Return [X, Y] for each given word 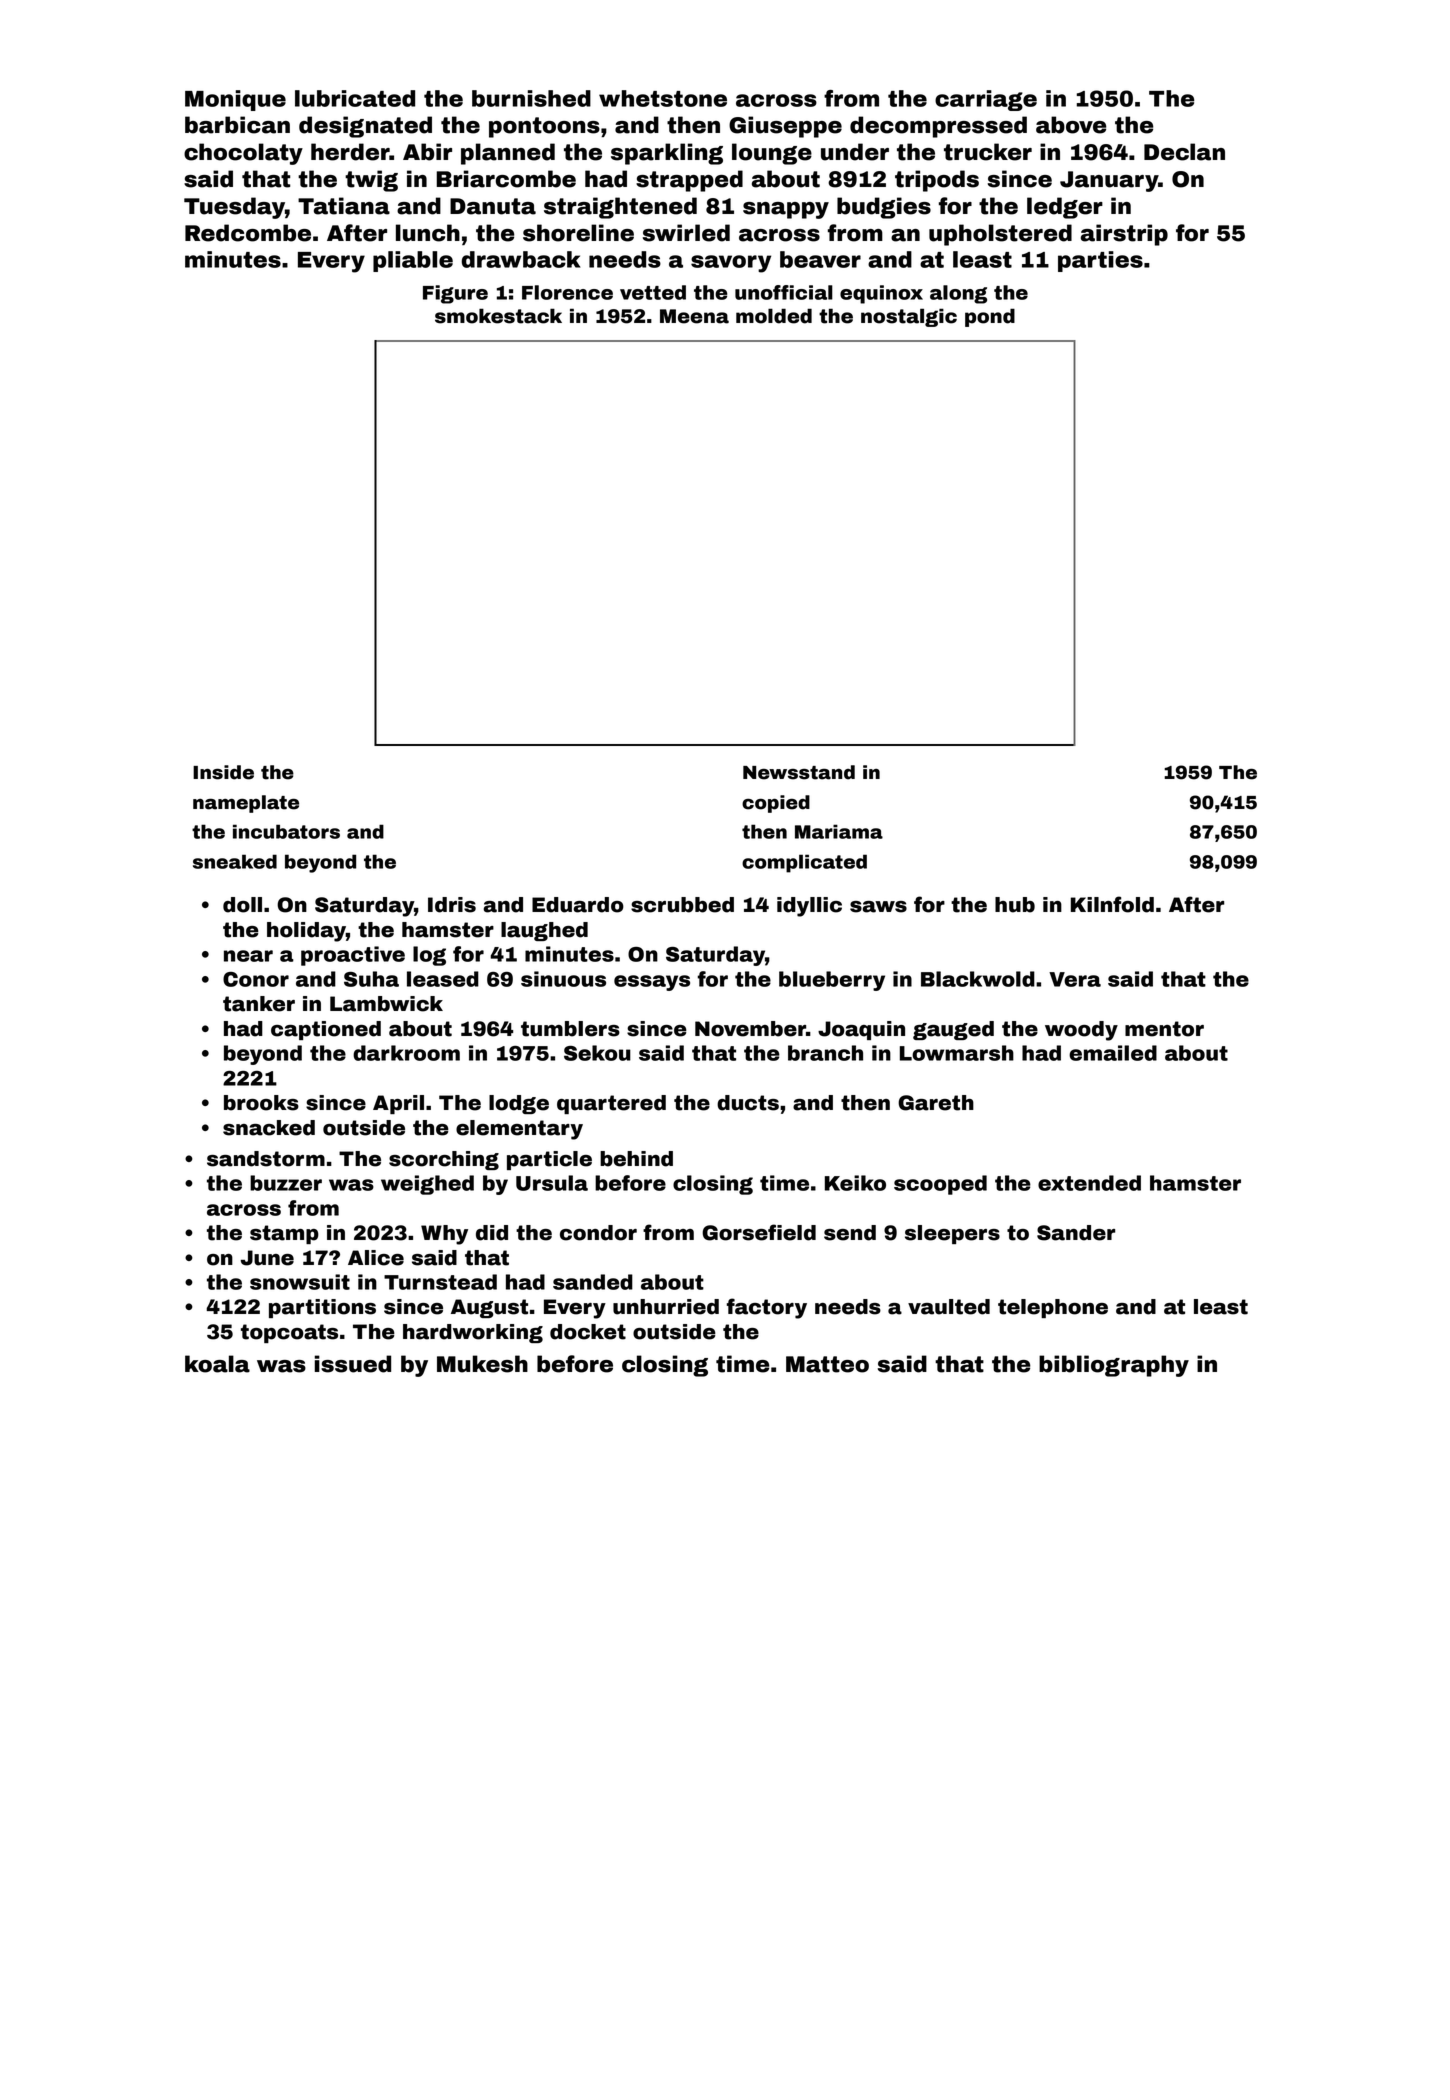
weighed [427, 1185]
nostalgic [909, 317]
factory [767, 1308]
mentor [1164, 1029]
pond [990, 317]
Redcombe [248, 233]
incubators [286, 831]
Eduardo [578, 905]
